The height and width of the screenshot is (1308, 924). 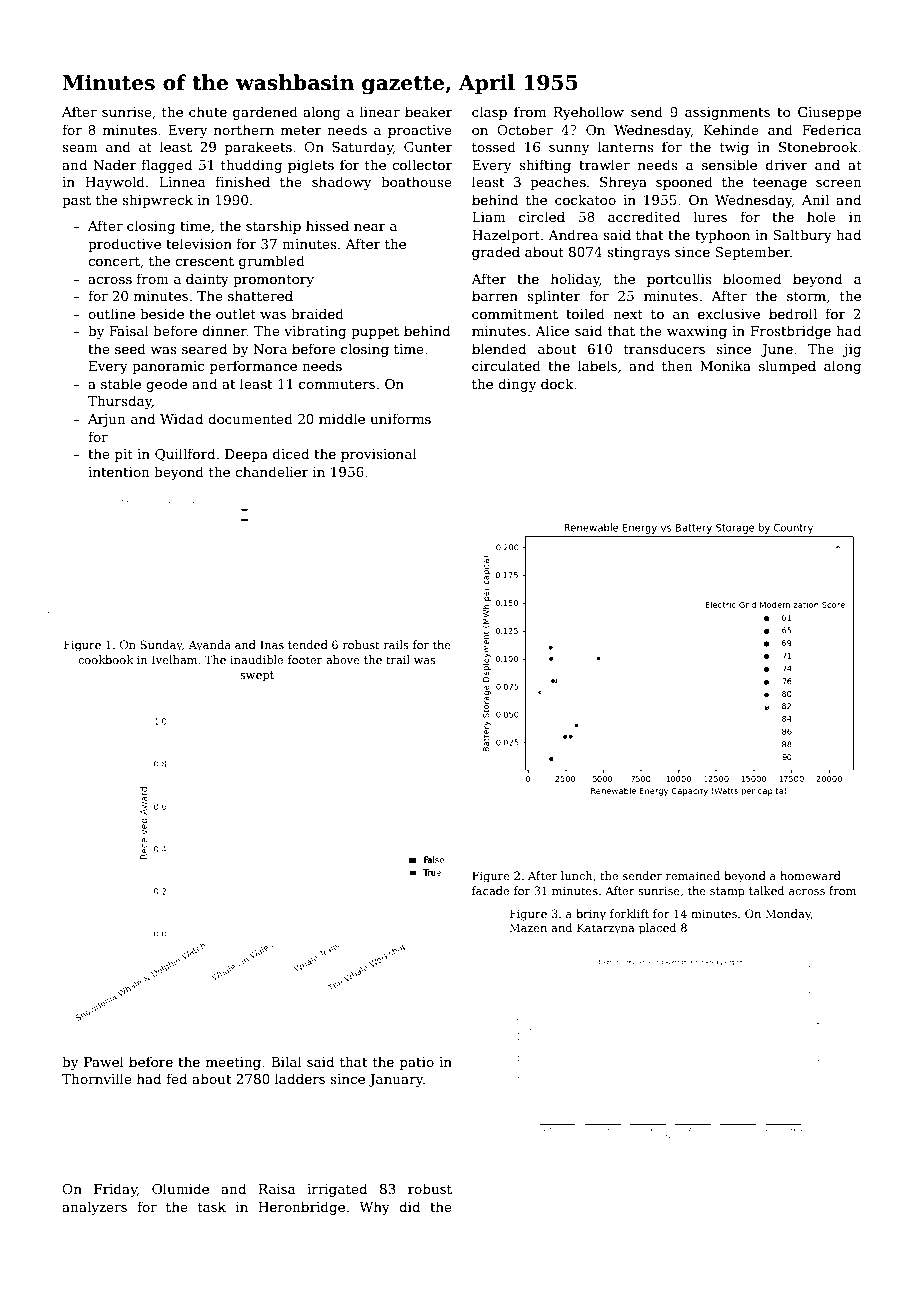 What do you see at coordinates (589, 113) in the screenshot?
I see `Ryehollow` at bounding box center [589, 113].
